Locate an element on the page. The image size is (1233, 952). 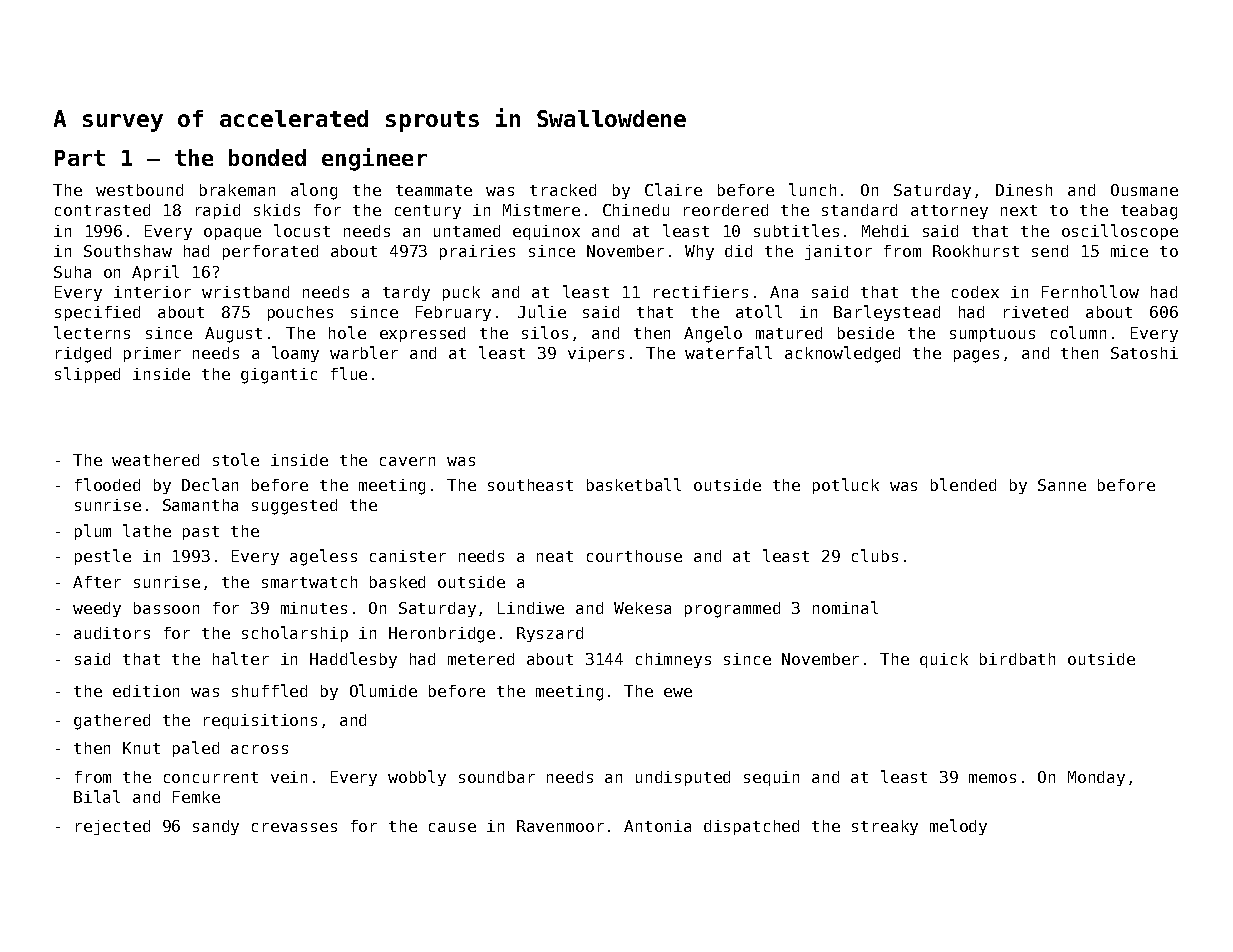
Antonia is located at coordinates (657, 826).
